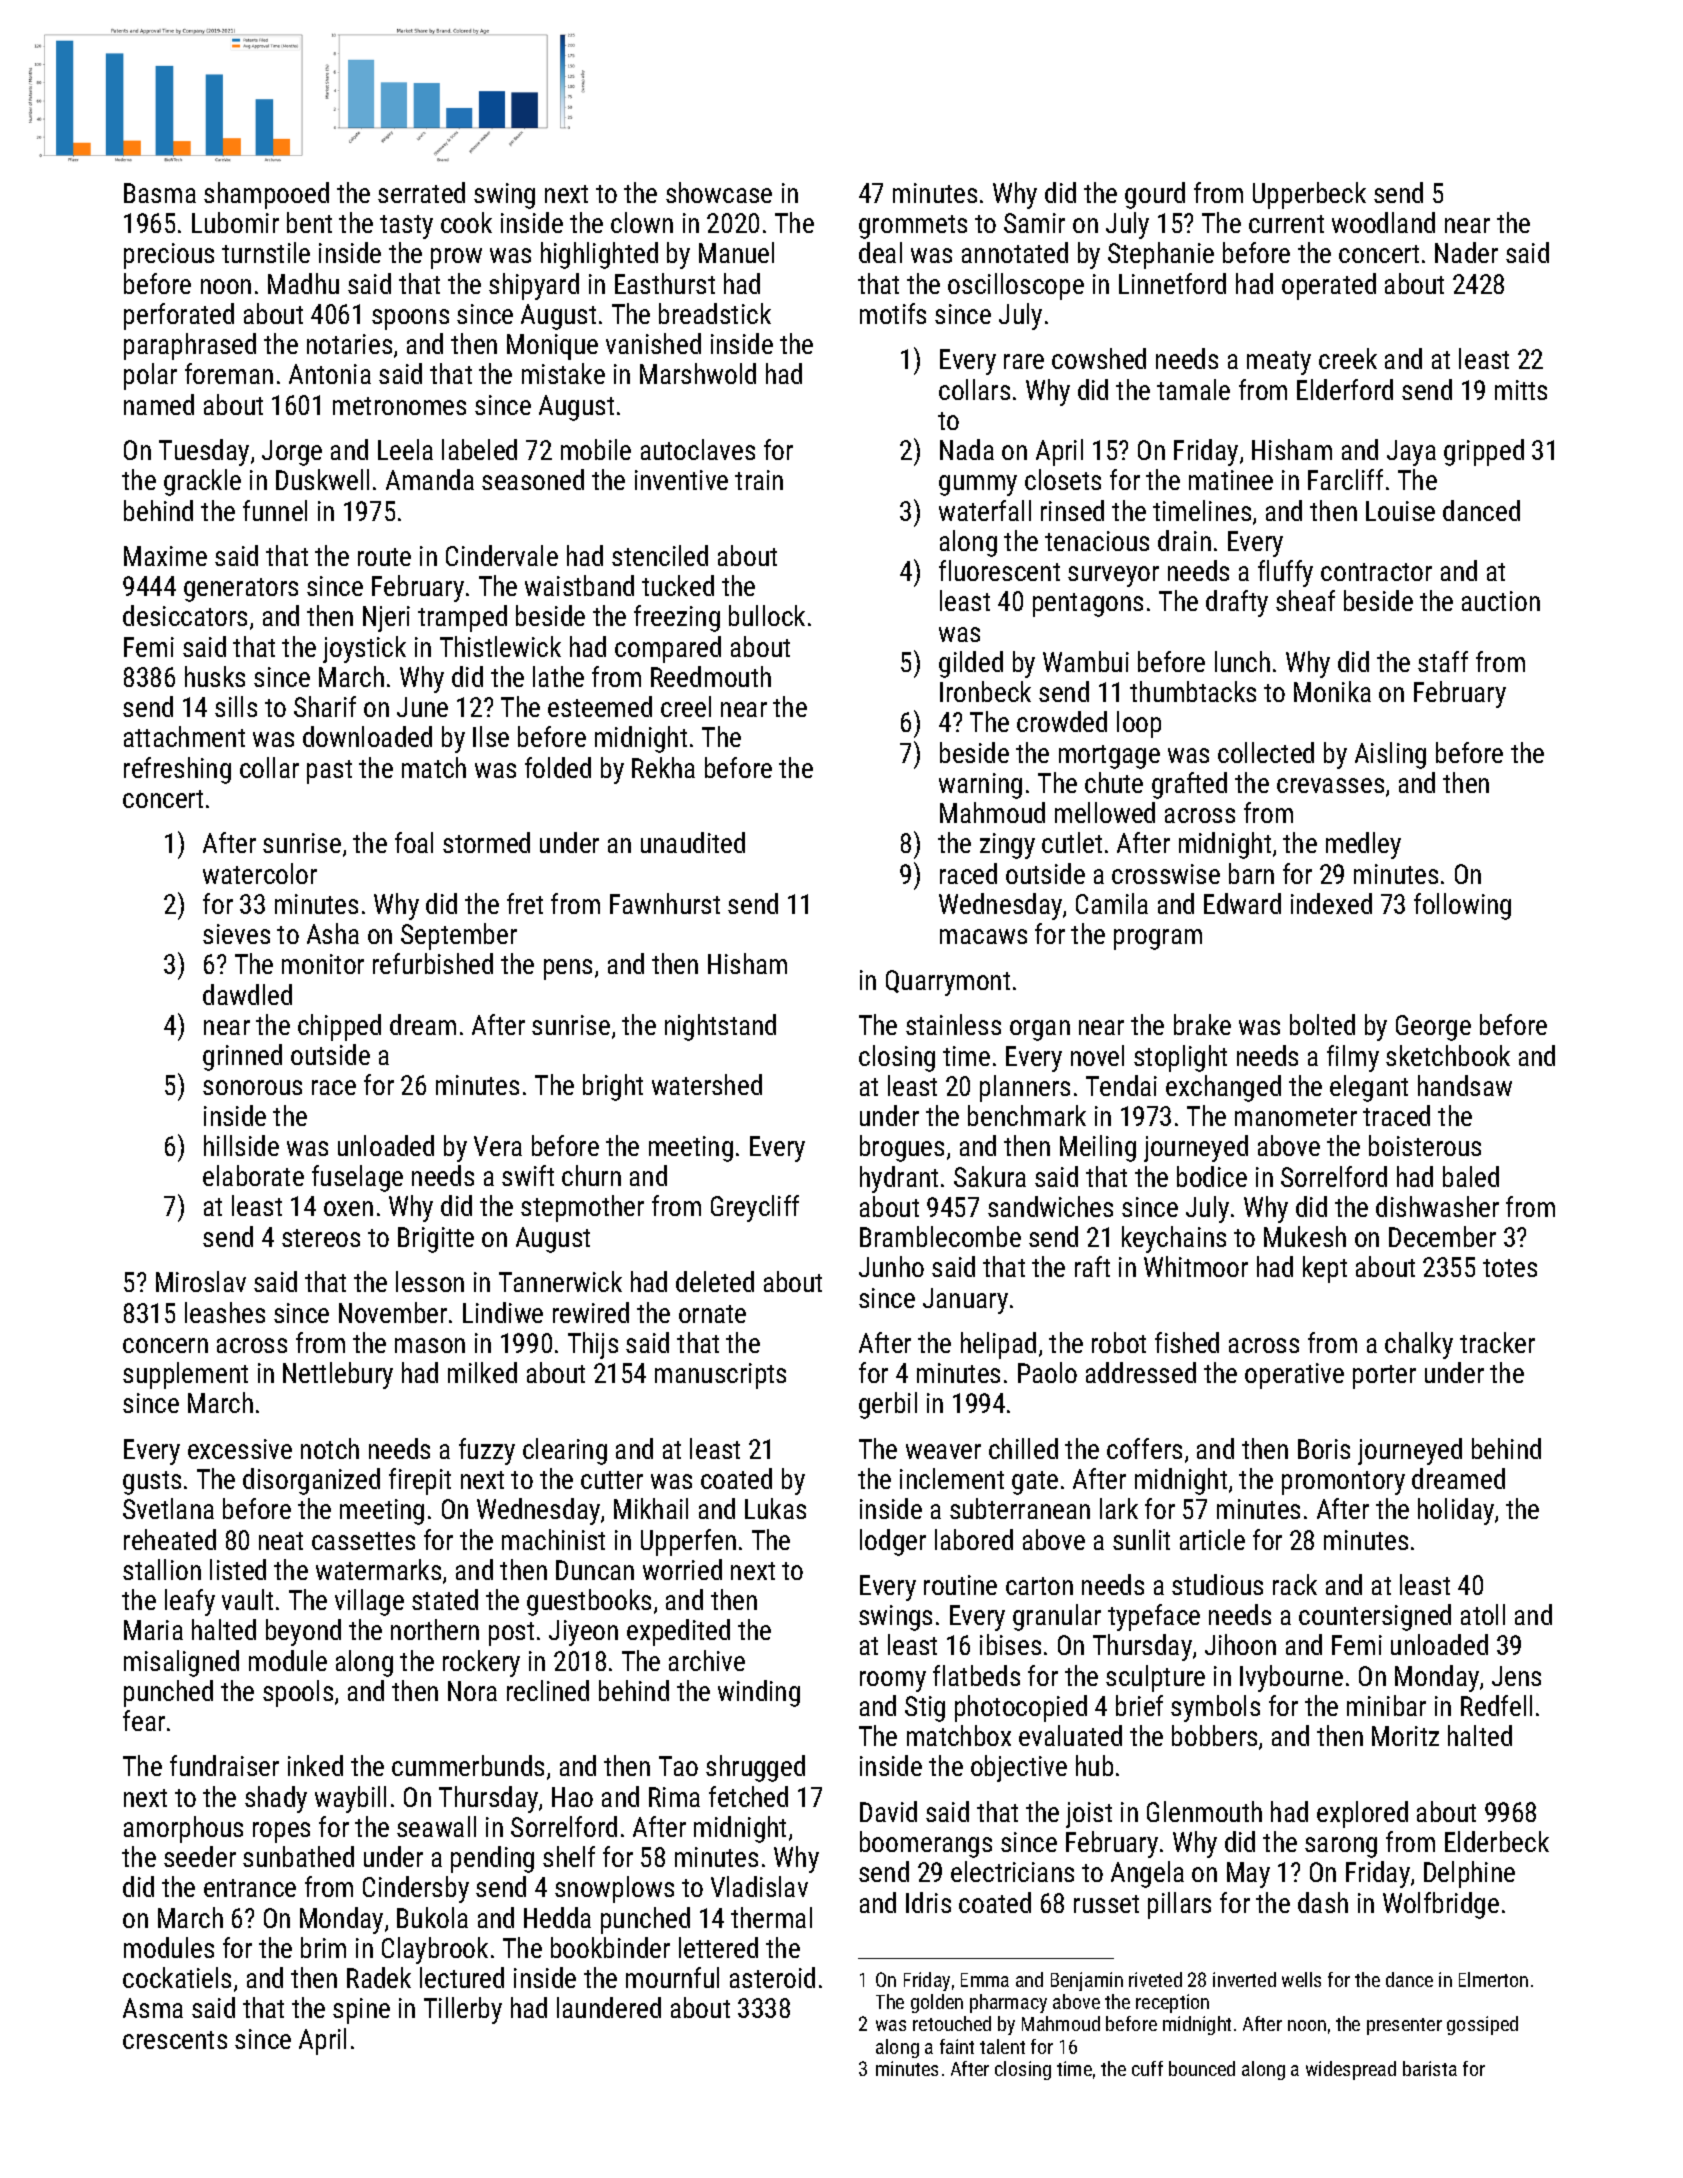 The height and width of the page is (2178, 1683). What do you see at coordinates (236, 934) in the page?
I see `sieves` at bounding box center [236, 934].
